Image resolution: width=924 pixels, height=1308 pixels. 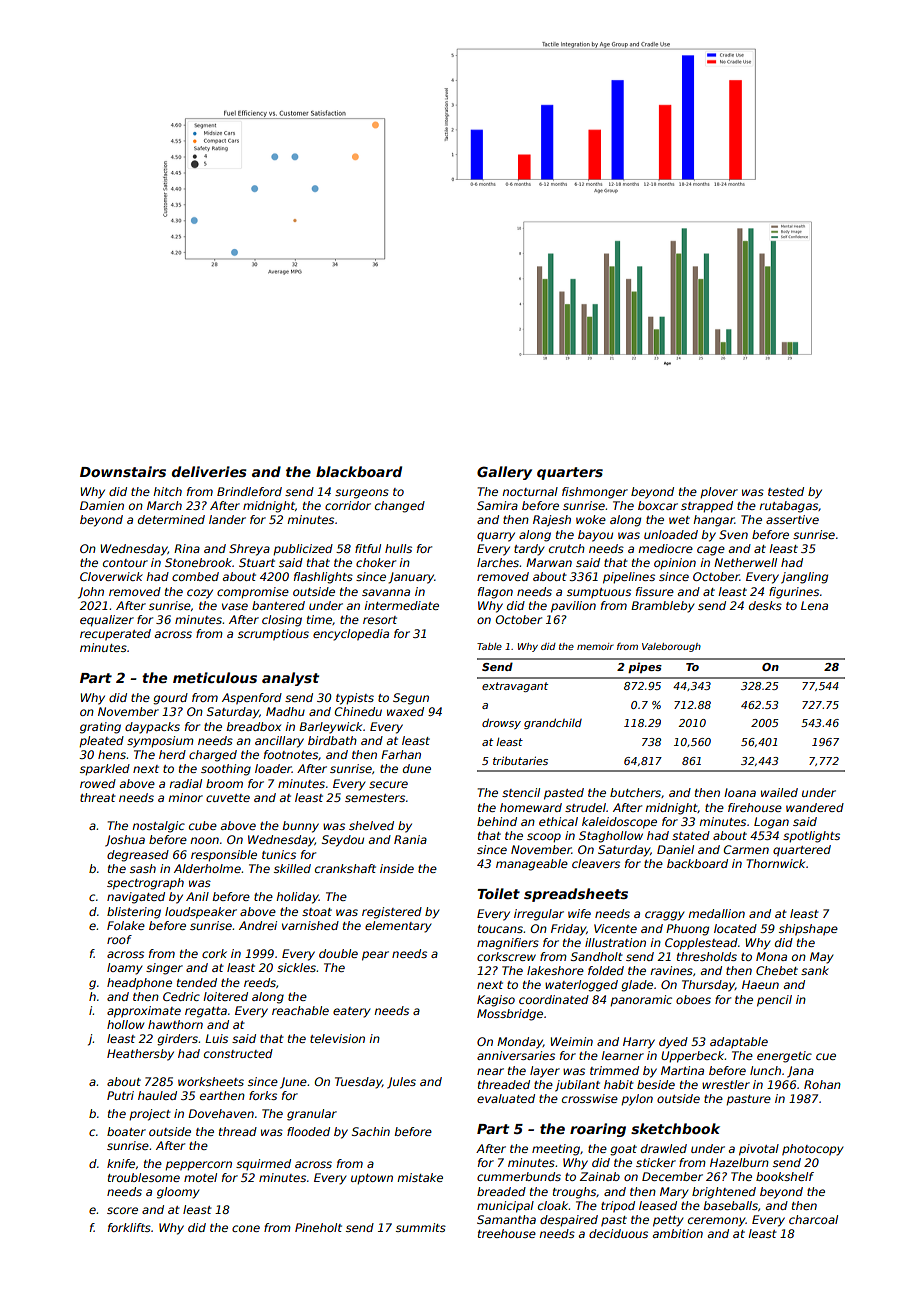 What do you see at coordinates (129, 1227) in the page?
I see `forklifts` at bounding box center [129, 1227].
